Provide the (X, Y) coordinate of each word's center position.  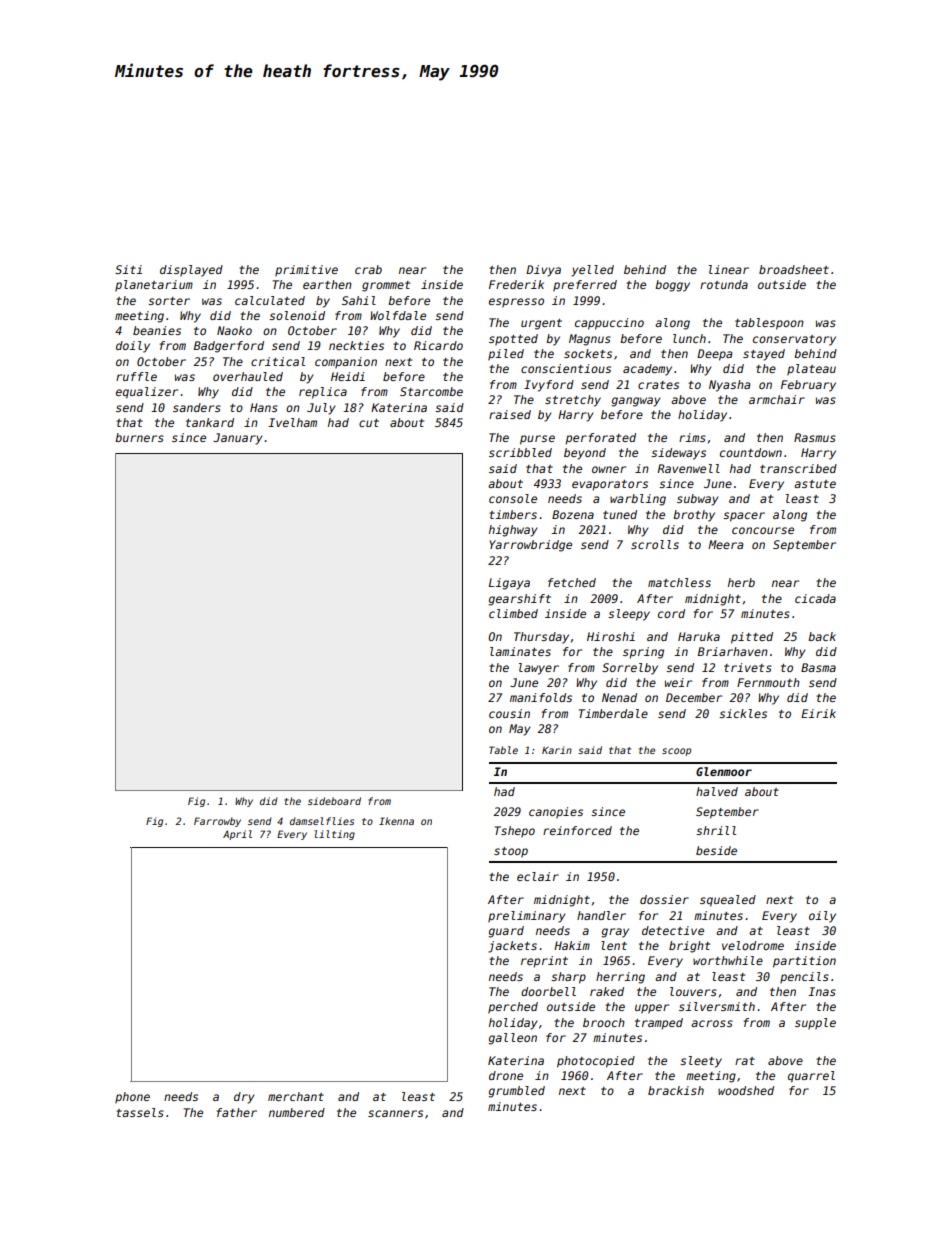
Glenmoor (724, 771)
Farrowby (217, 822)
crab (368, 269)
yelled (592, 271)
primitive (306, 271)
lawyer (539, 669)
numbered (297, 1112)
